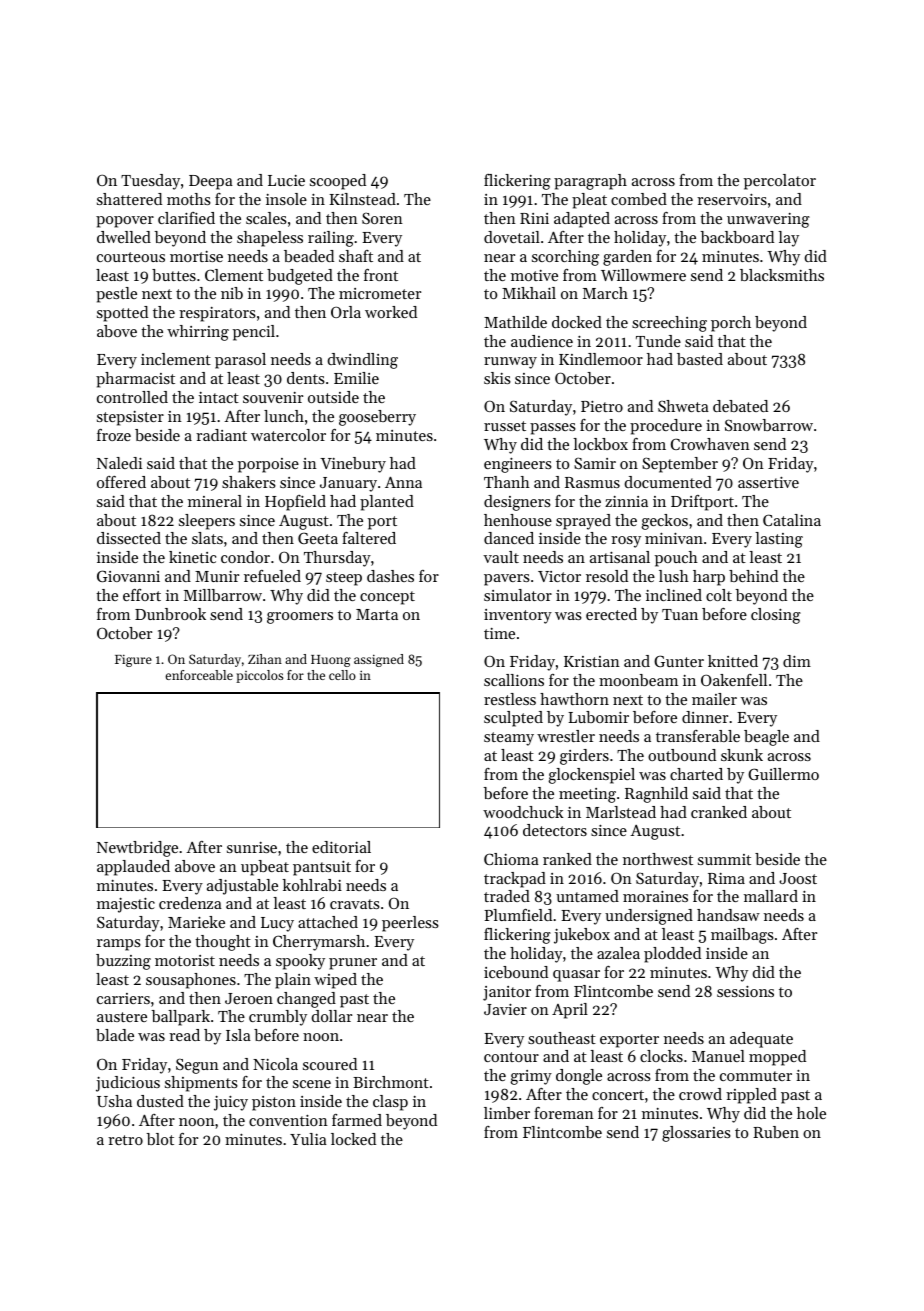 This screenshot has width=924, height=1311. What do you see at coordinates (128, 1084) in the screenshot?
I see `judicious` at bounding box center [128, 1084].
